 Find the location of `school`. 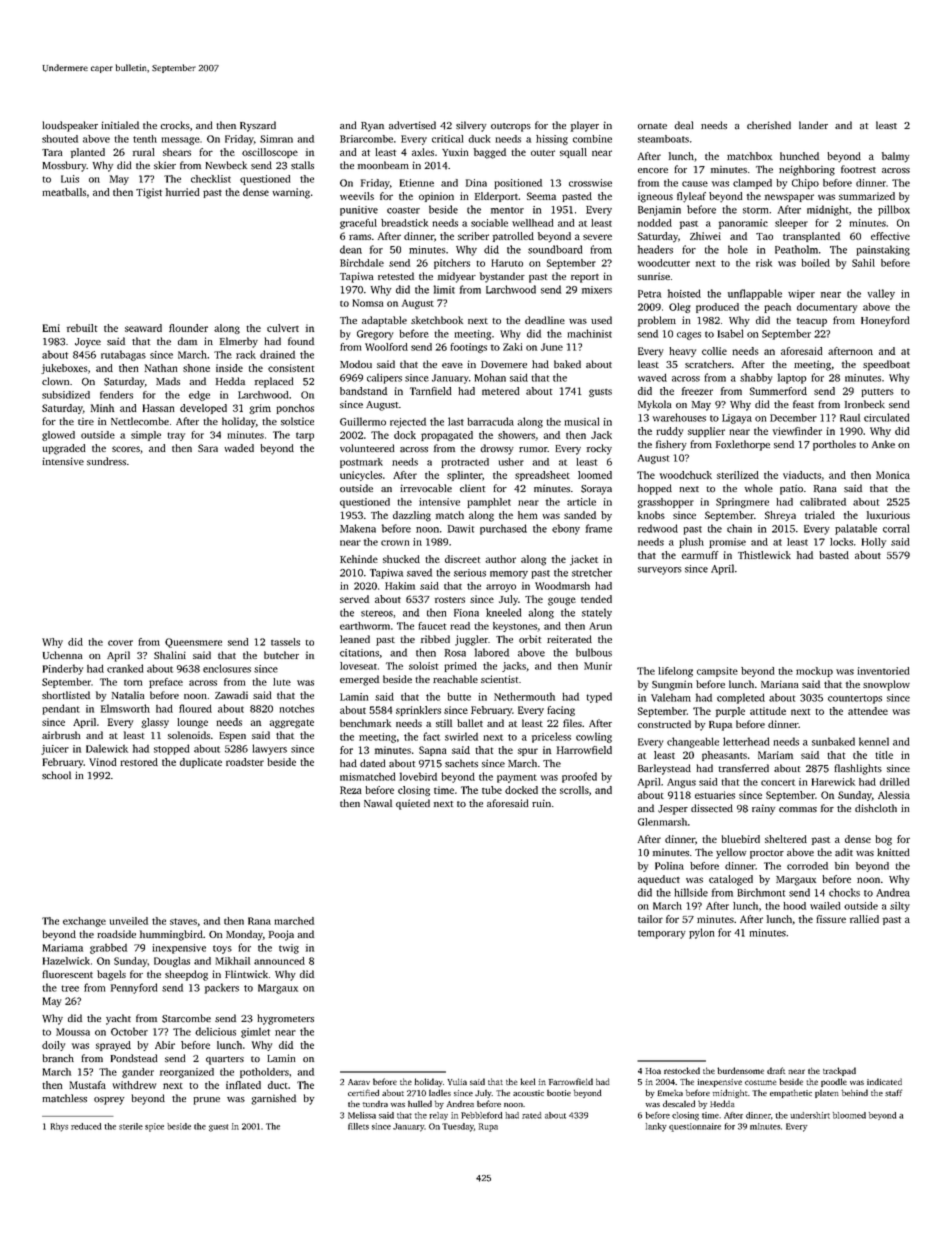

school is located at coordinates (56, 775).
